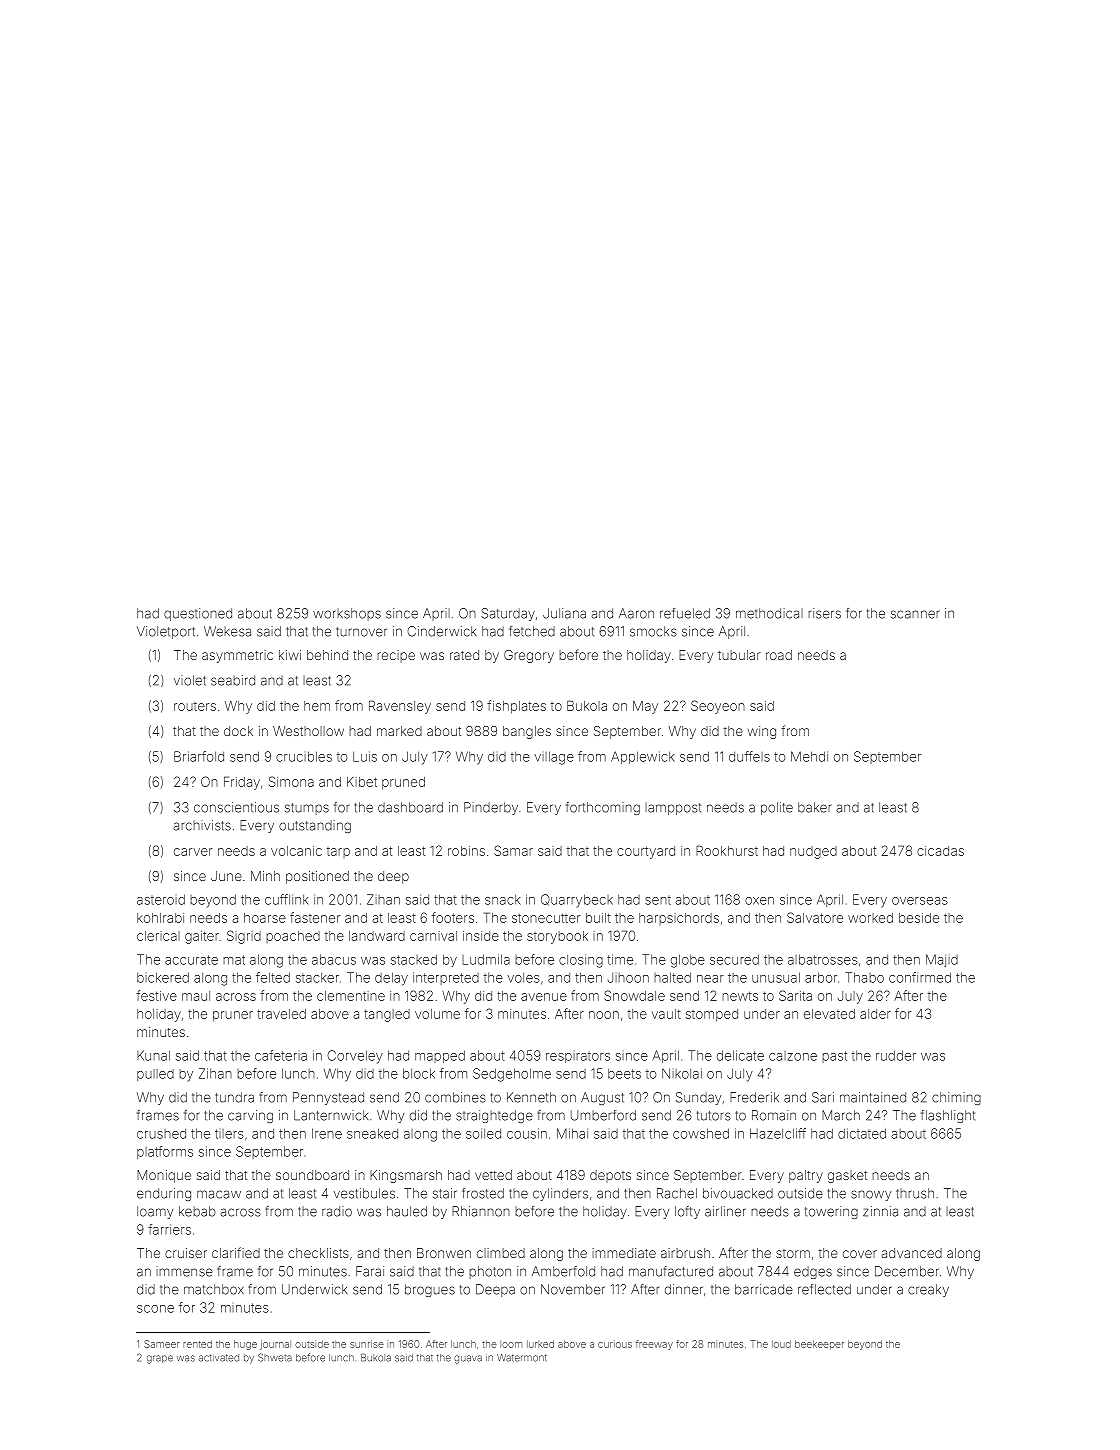 The width and height of the image is (1120, 1450). I want to click on forthcoming, so click(603, 808).
